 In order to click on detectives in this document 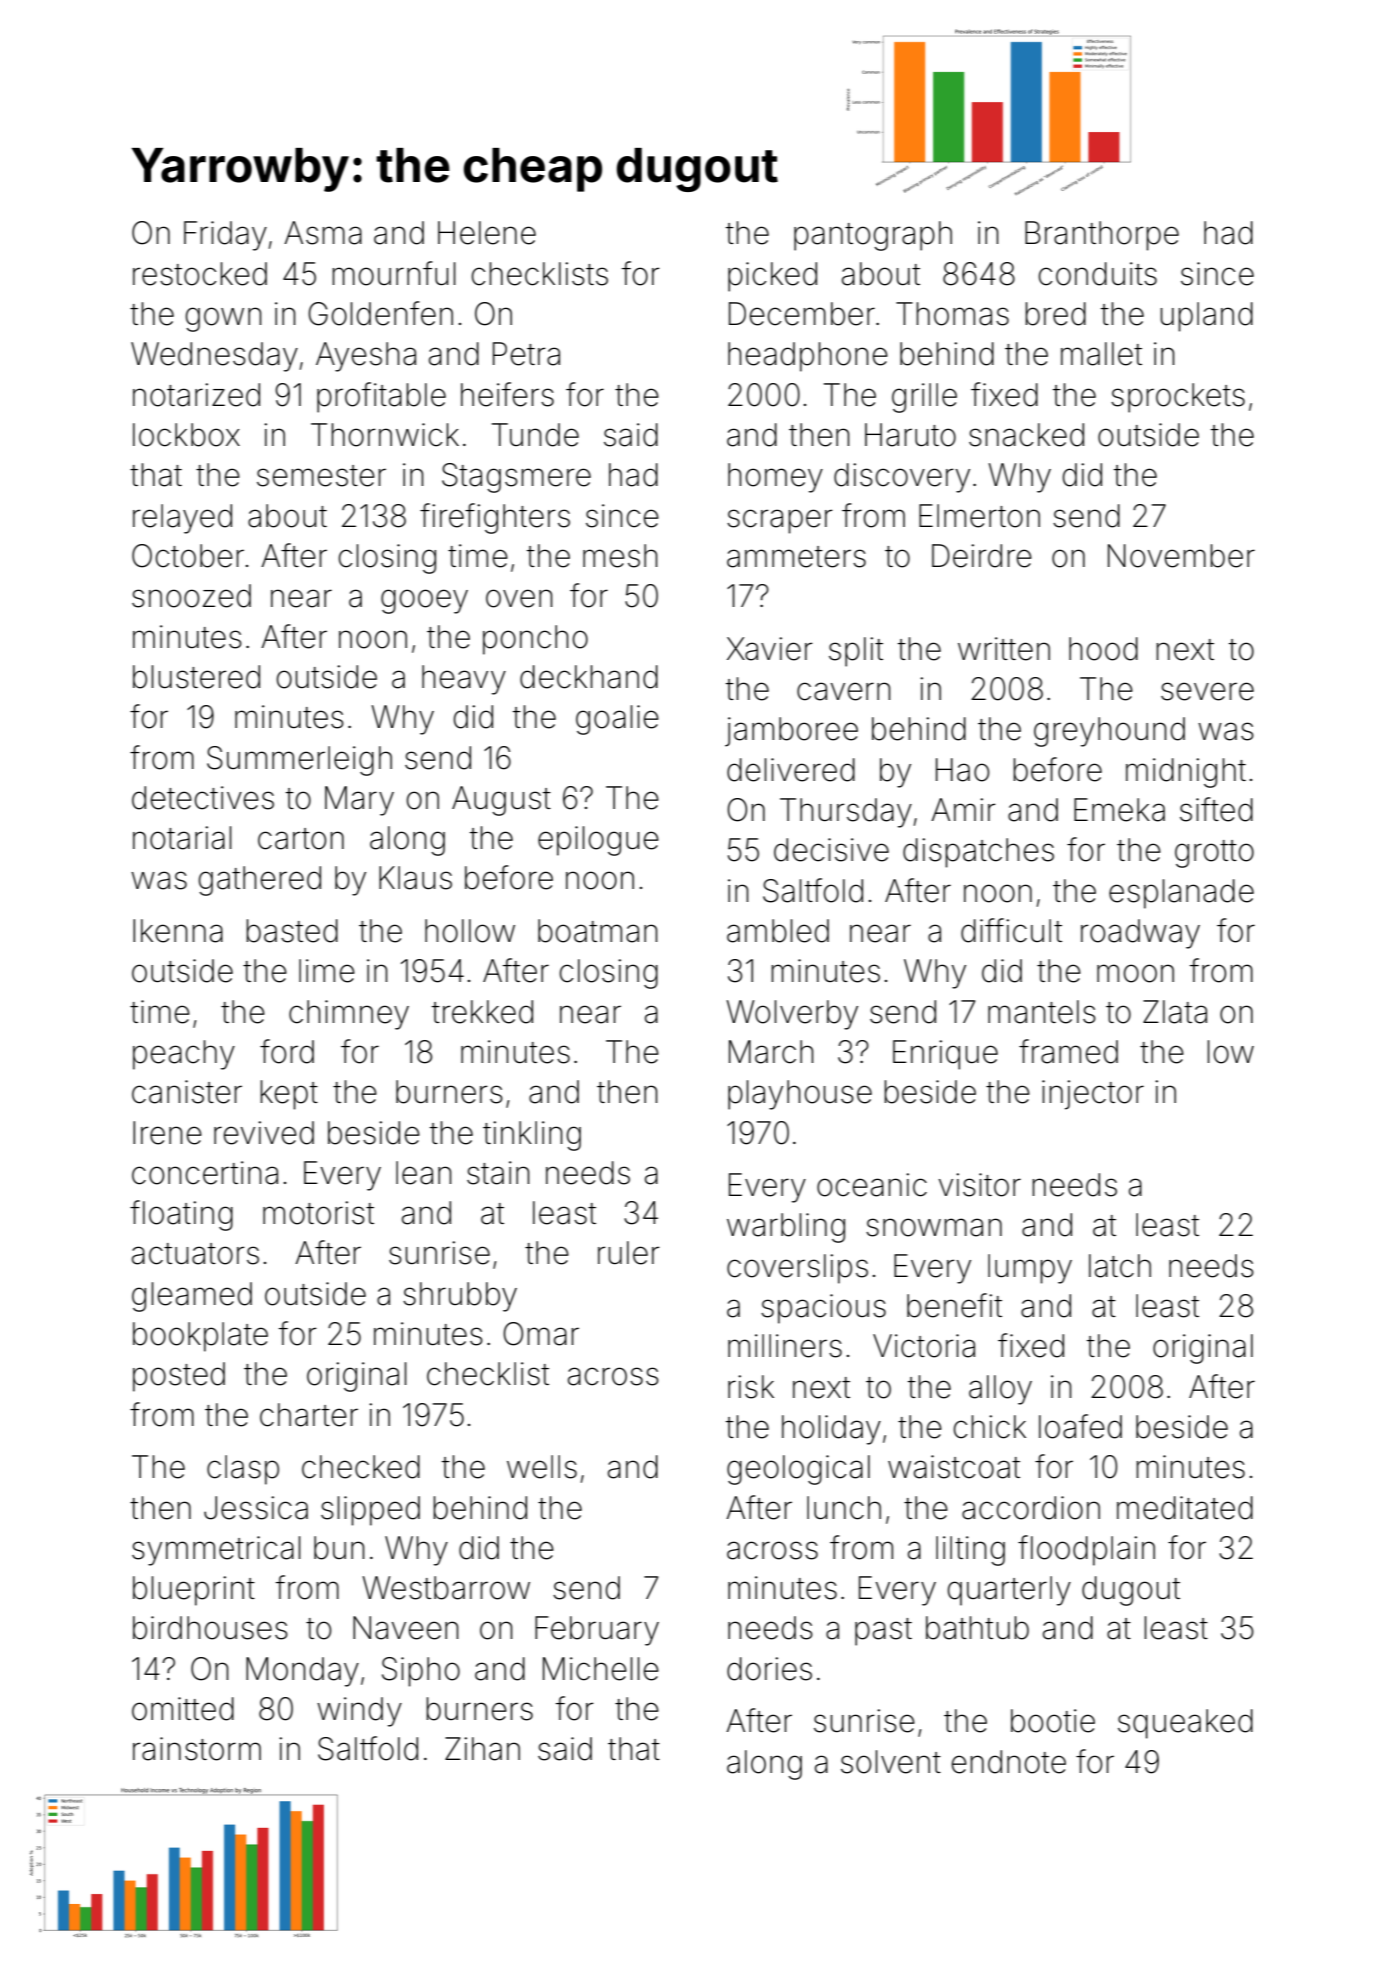, I will do `click(203, 798)`.
